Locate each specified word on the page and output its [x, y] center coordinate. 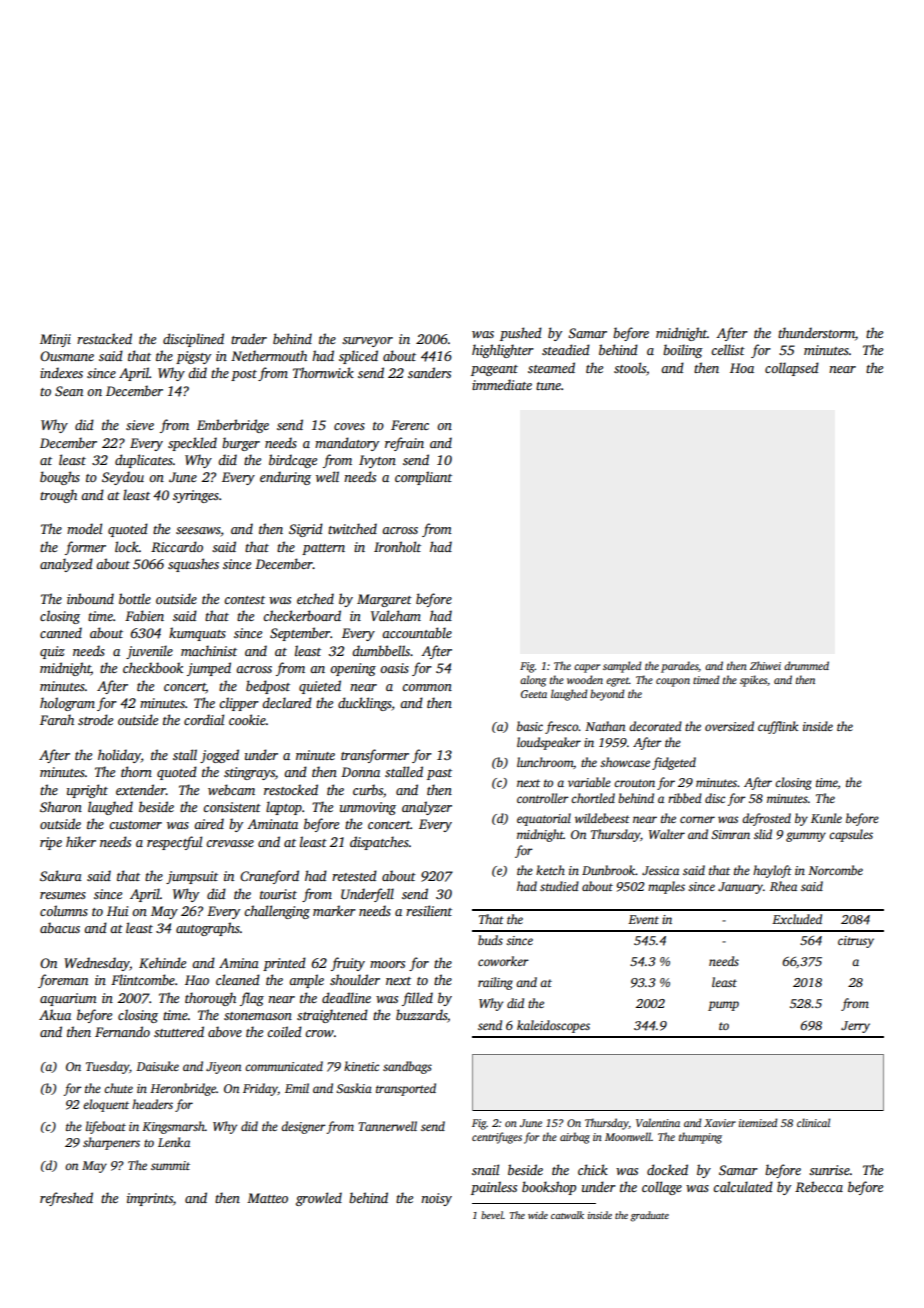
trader [249, 338]
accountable [417, 632]
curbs [368, 789]
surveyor [367, 342]
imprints [150, 1199]
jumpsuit [192, 877]
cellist [728, 349]
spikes [753, 681]
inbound [90, 598]
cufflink [778, 727]
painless [494, 1188]
